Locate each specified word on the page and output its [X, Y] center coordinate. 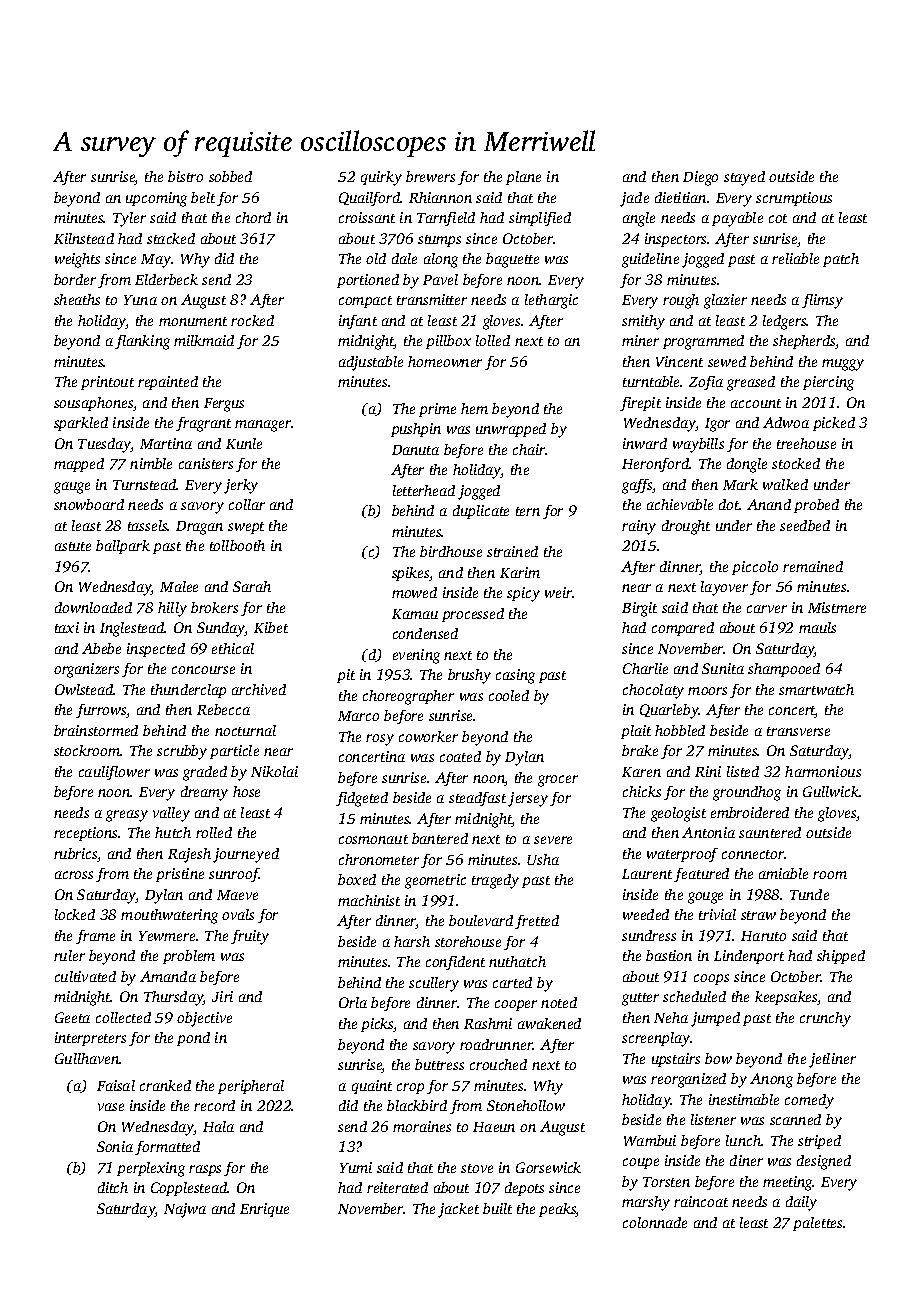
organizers [86, 670]
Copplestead [189, 1189]
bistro [185, 176]
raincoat [701, 1201]
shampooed [784, 670]
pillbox [448, 342]
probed [816, 506]
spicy [523, 594]
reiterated [397, 1187]
